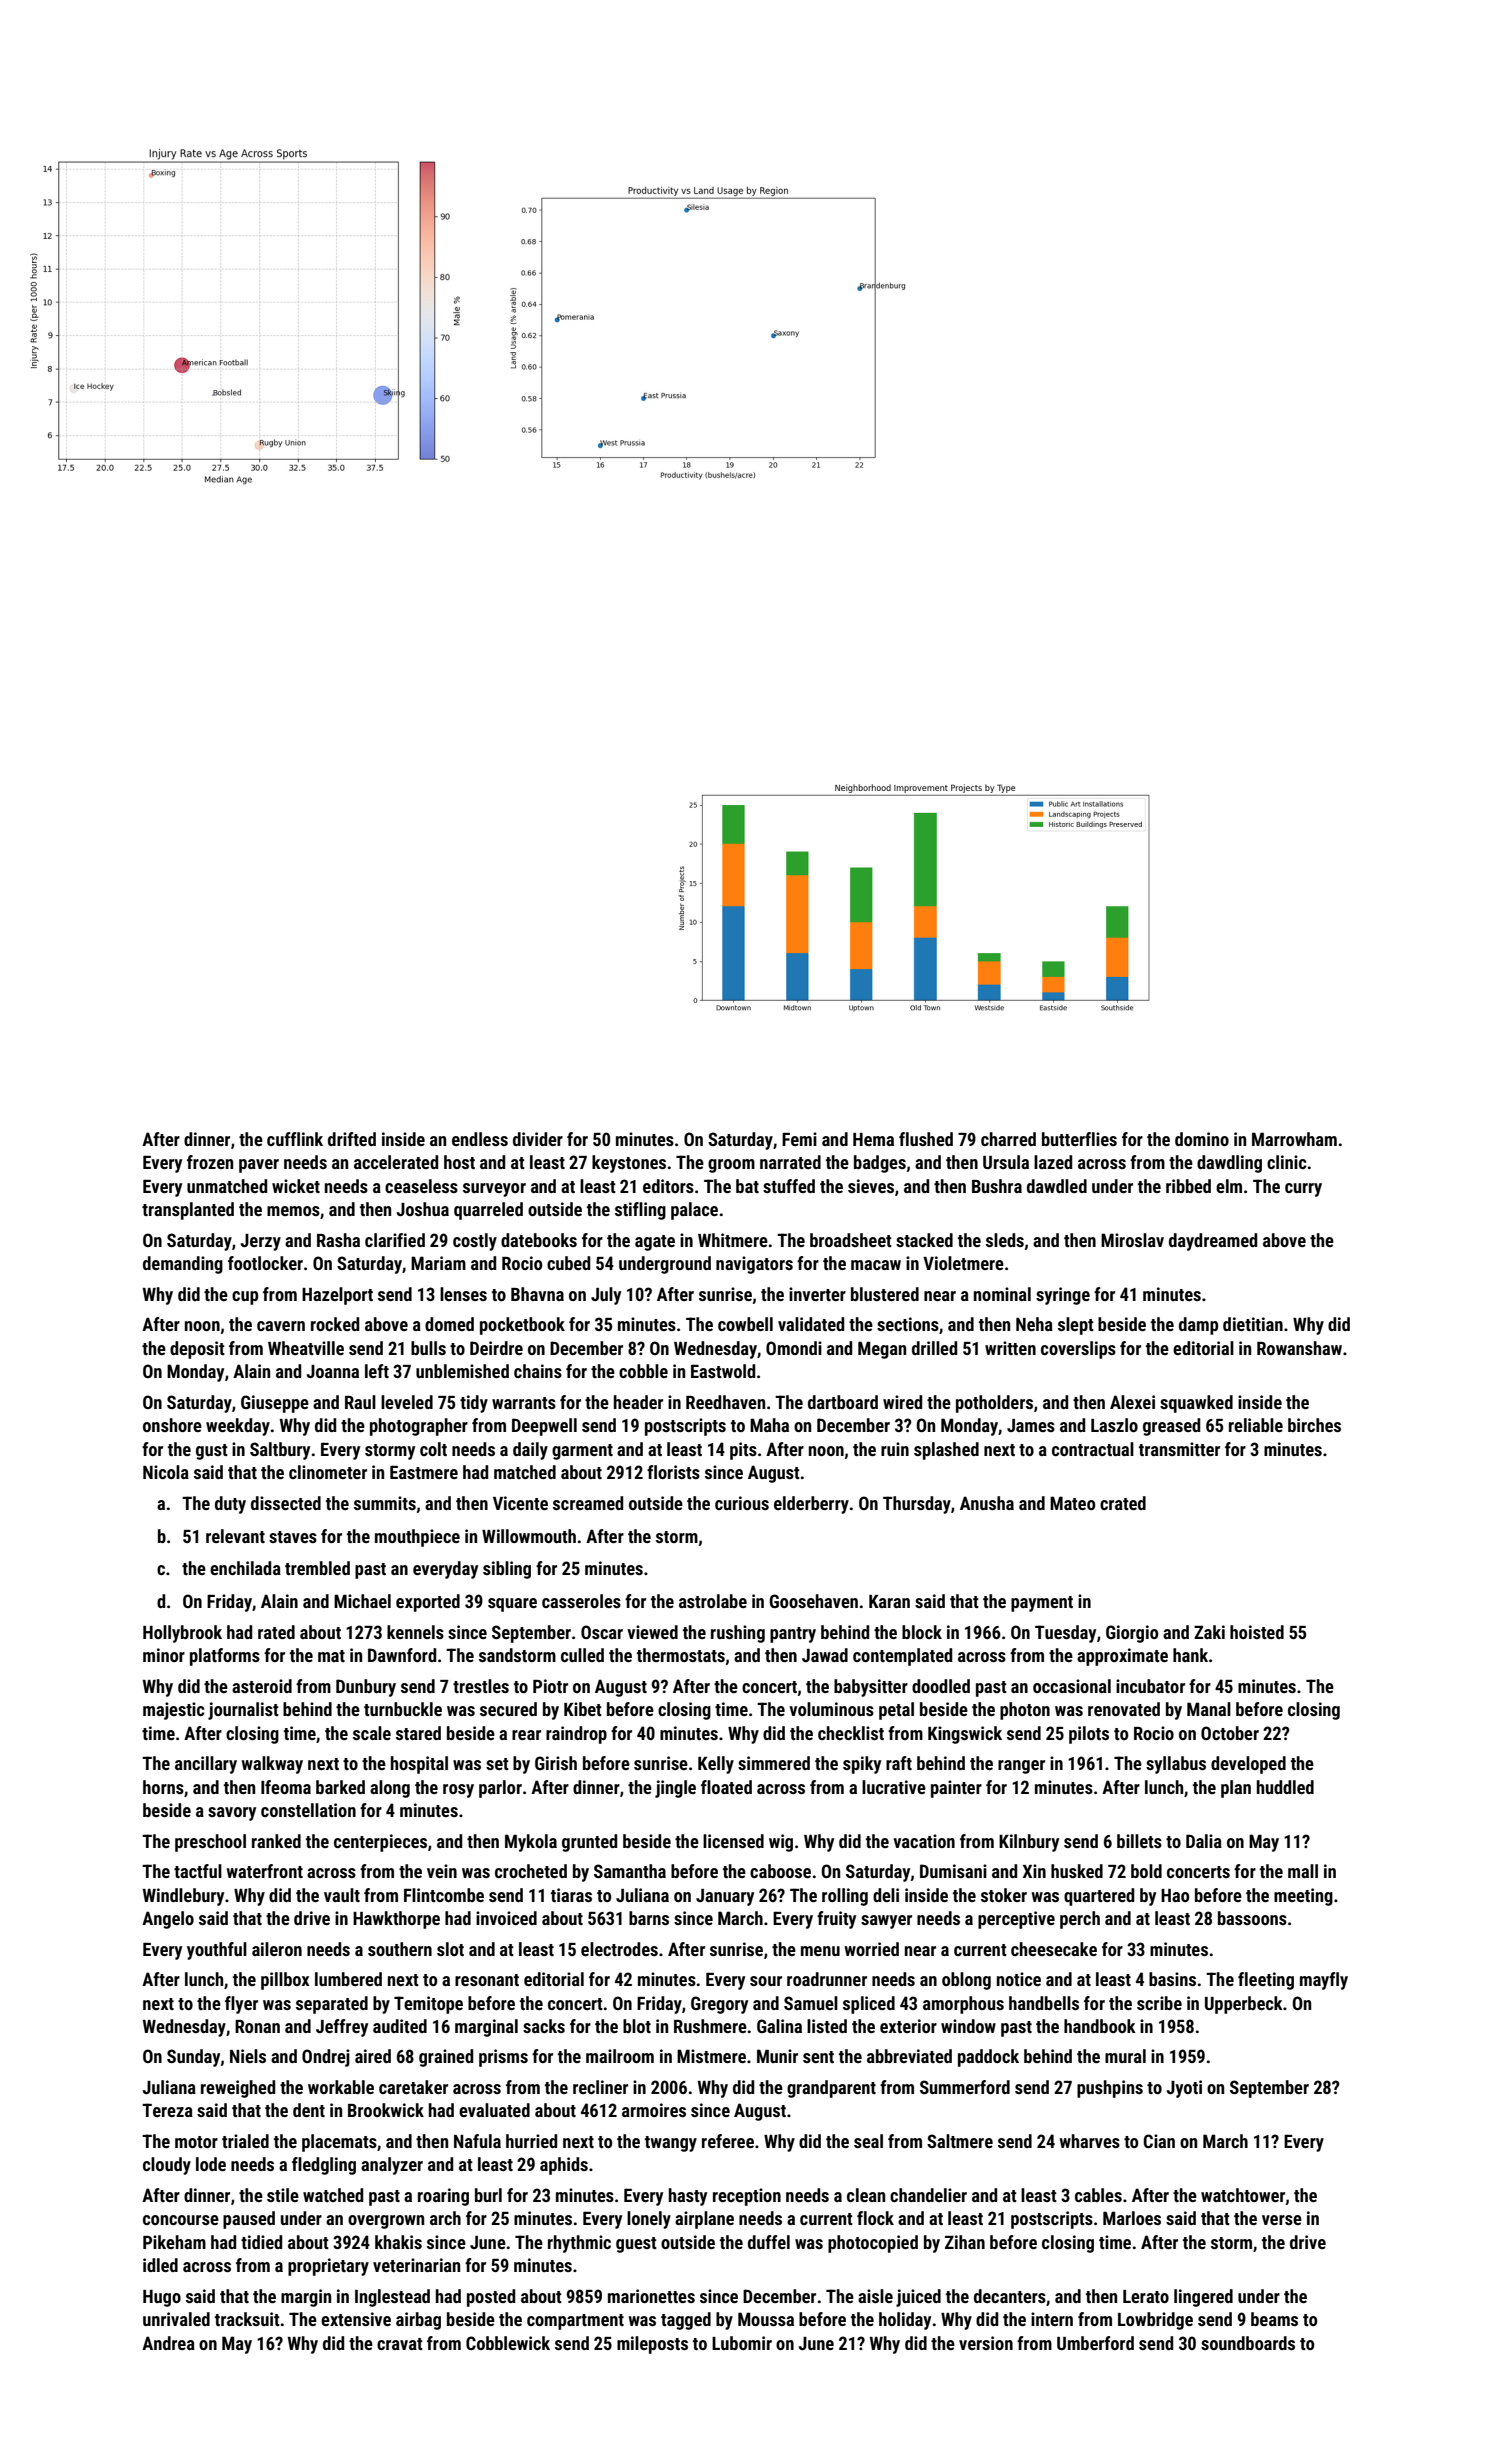 The image size is (1496, 2464). What do you see at coordinates (168, 2343) in the page?
I see `Andrea` at bounding box center [168, 2343].
